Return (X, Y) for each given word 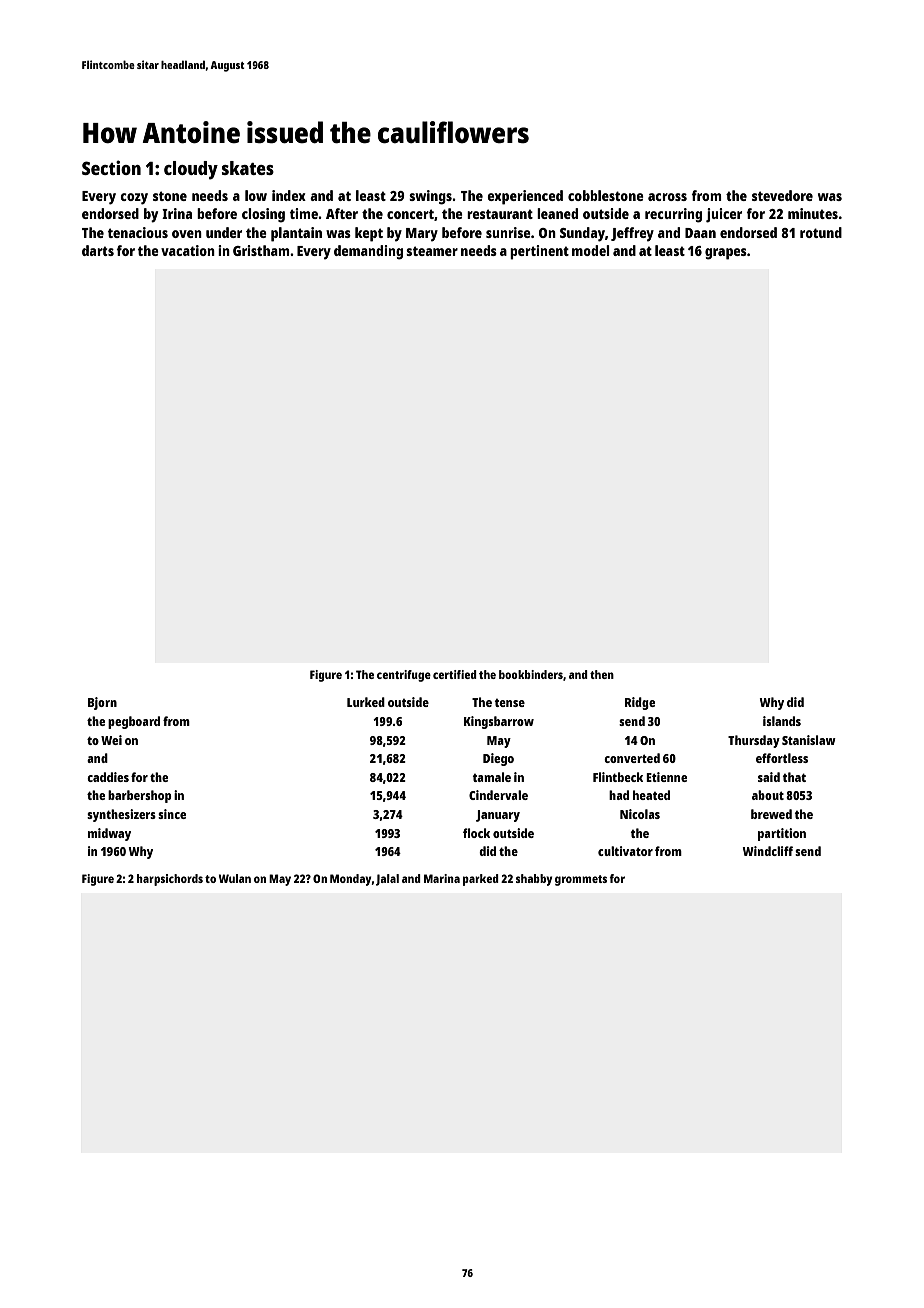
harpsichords (170, 880)
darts (98, 250)
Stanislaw (809, 740)
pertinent (539, 252)
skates (248, 168)
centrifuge (404, 676)
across (667, 197)
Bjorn (102, 703)
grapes (726, 254)
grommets (581, 880)
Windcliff (767, 851)
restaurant (500, 214)
